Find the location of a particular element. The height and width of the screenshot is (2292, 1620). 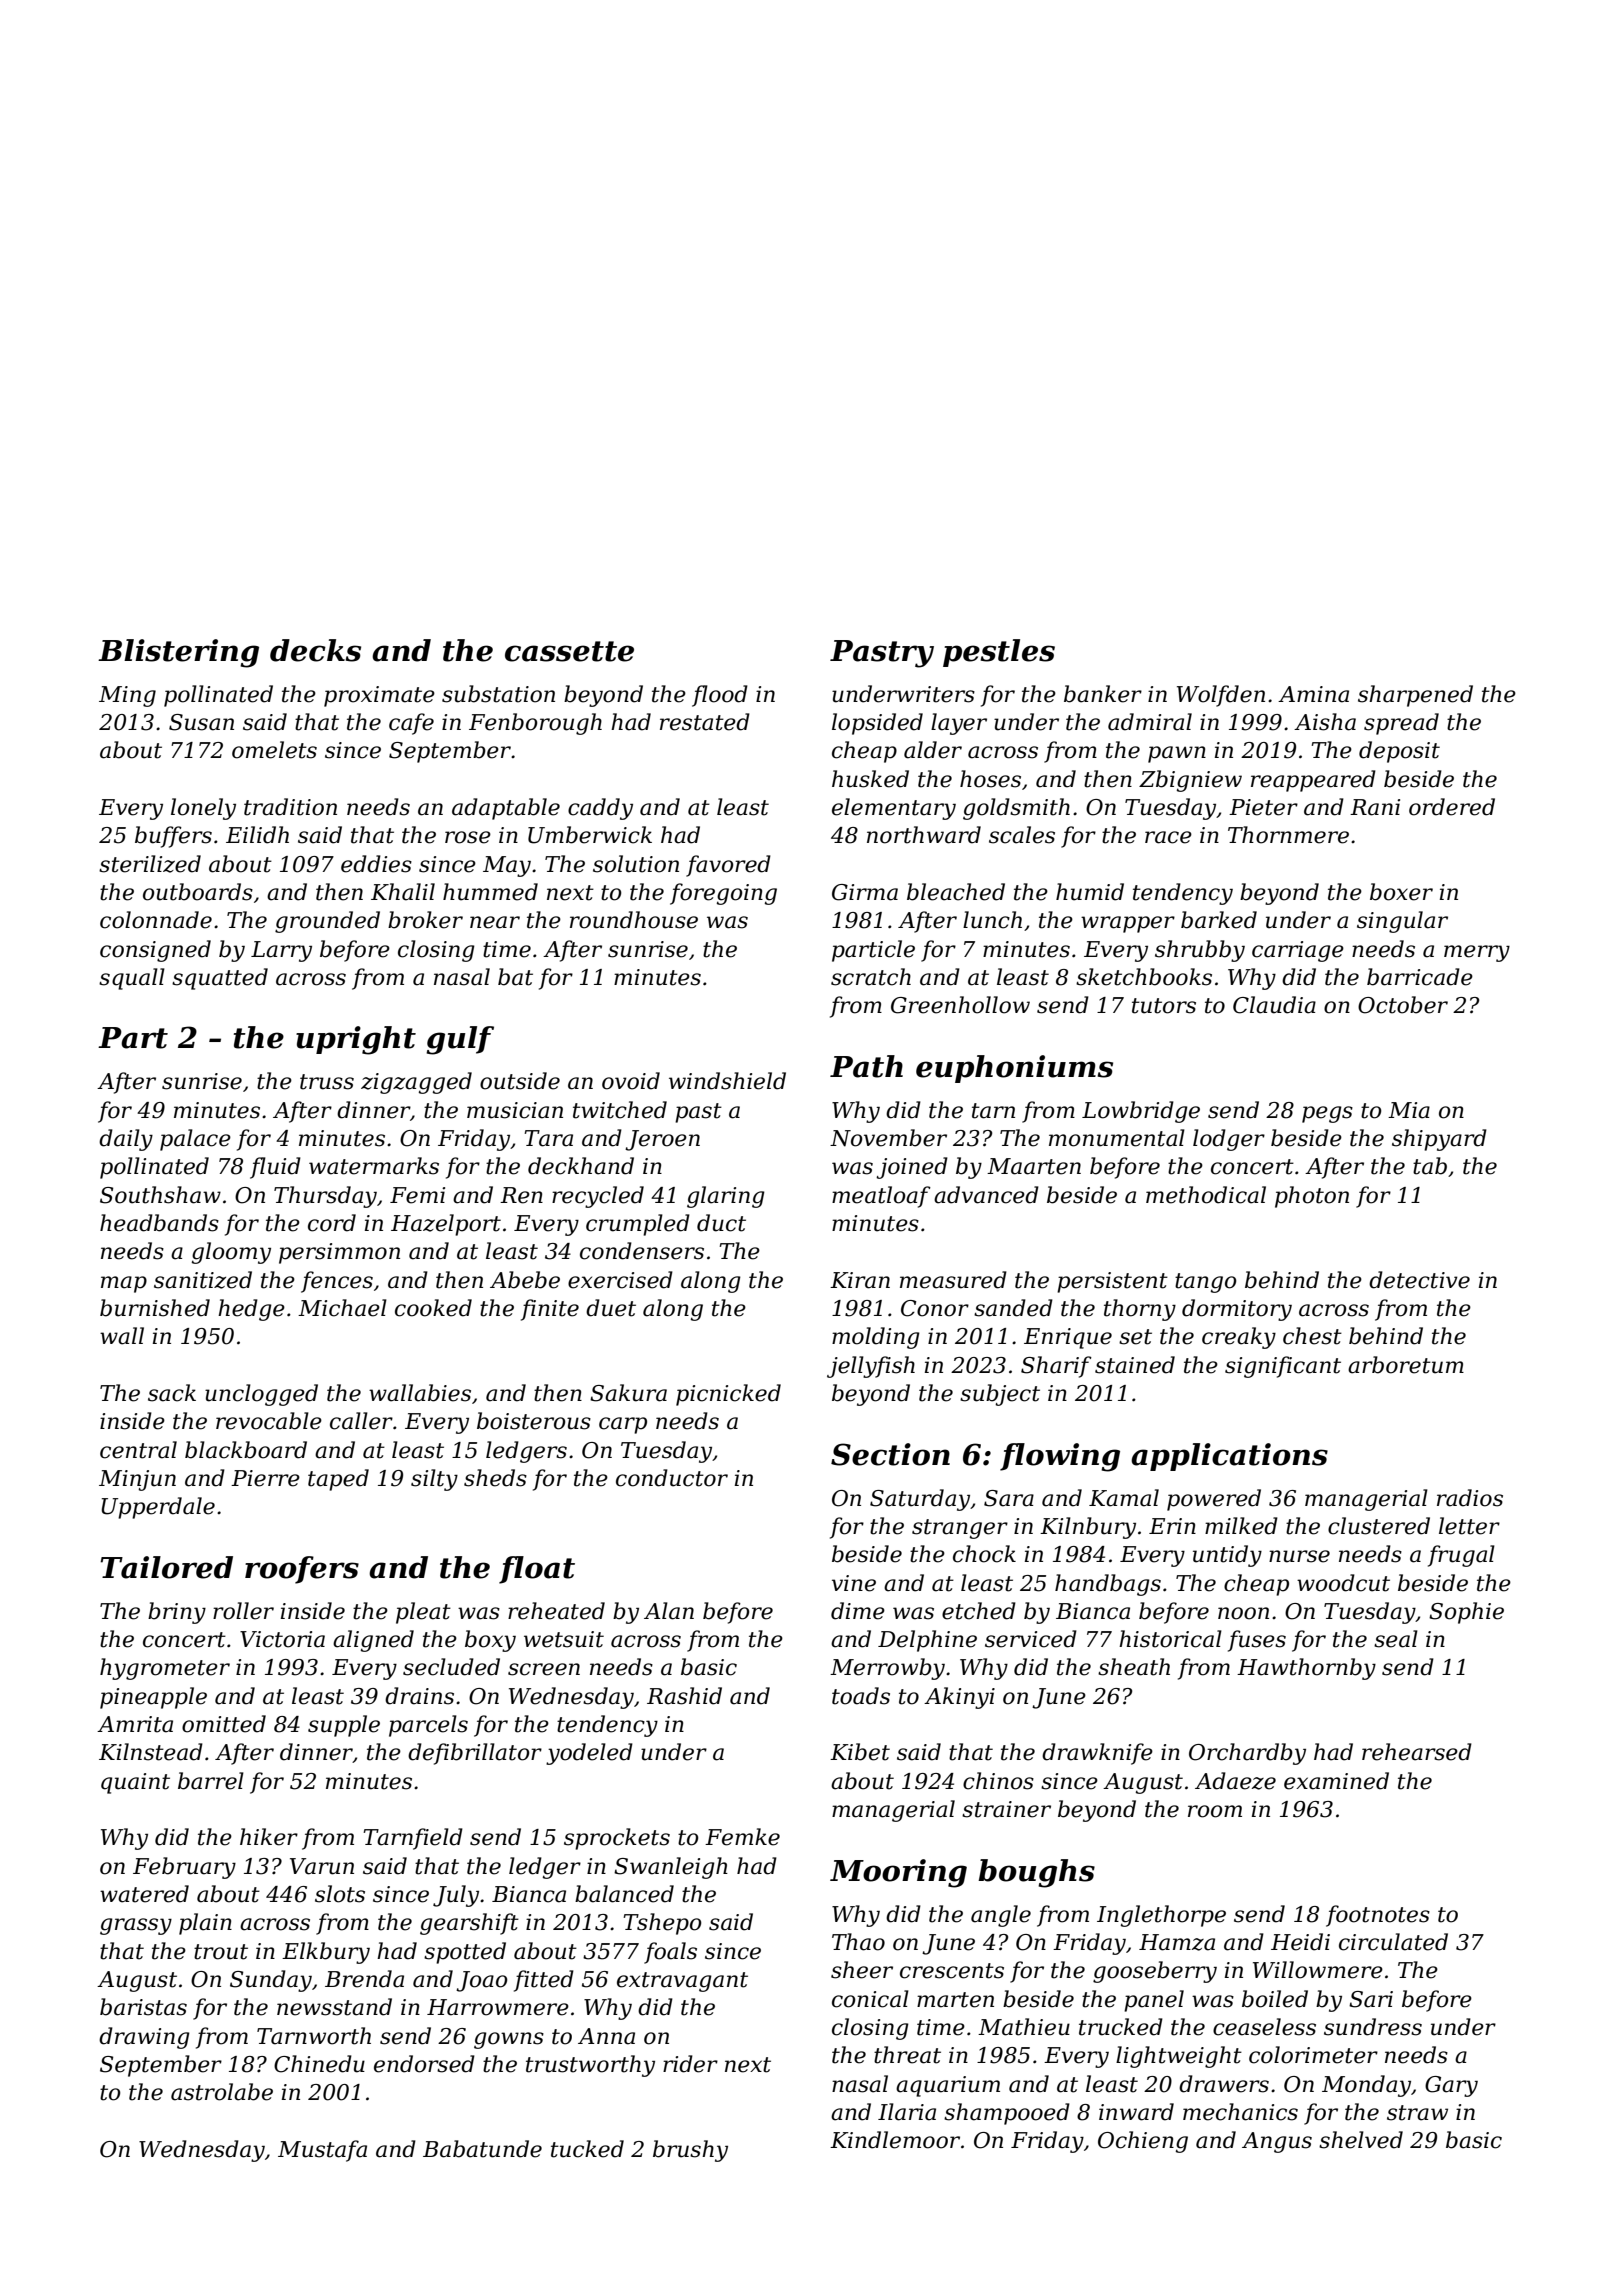

footnotes is located at coordinates (1378, 1916).
